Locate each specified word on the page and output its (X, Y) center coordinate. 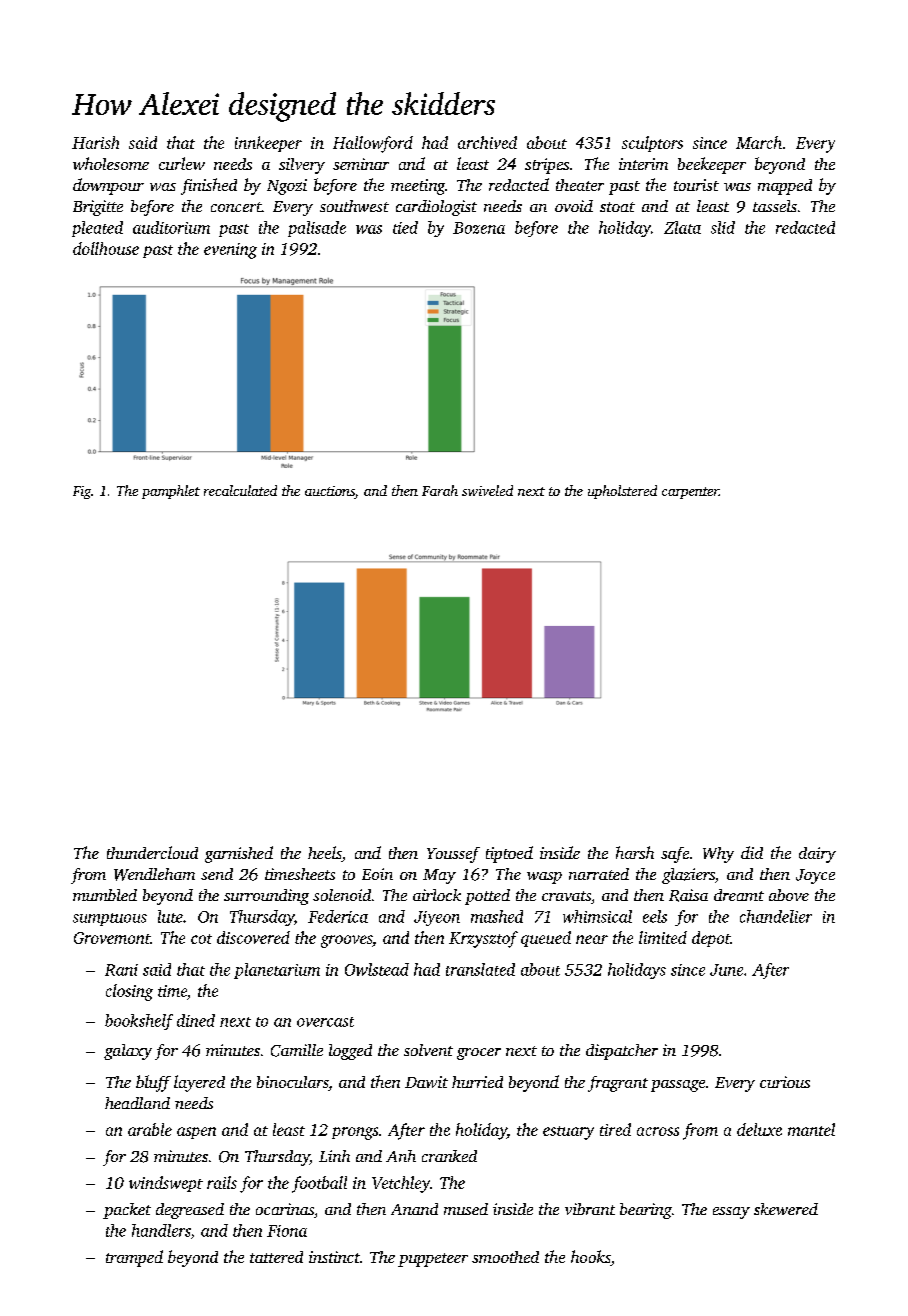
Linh (334, 1156)
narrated (599, 874)
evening (230, 251)
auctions (330, 492)
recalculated (240, 490)
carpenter (690, 493)
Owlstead (377, 969)
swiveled (487, 490)
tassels (775, 206)
